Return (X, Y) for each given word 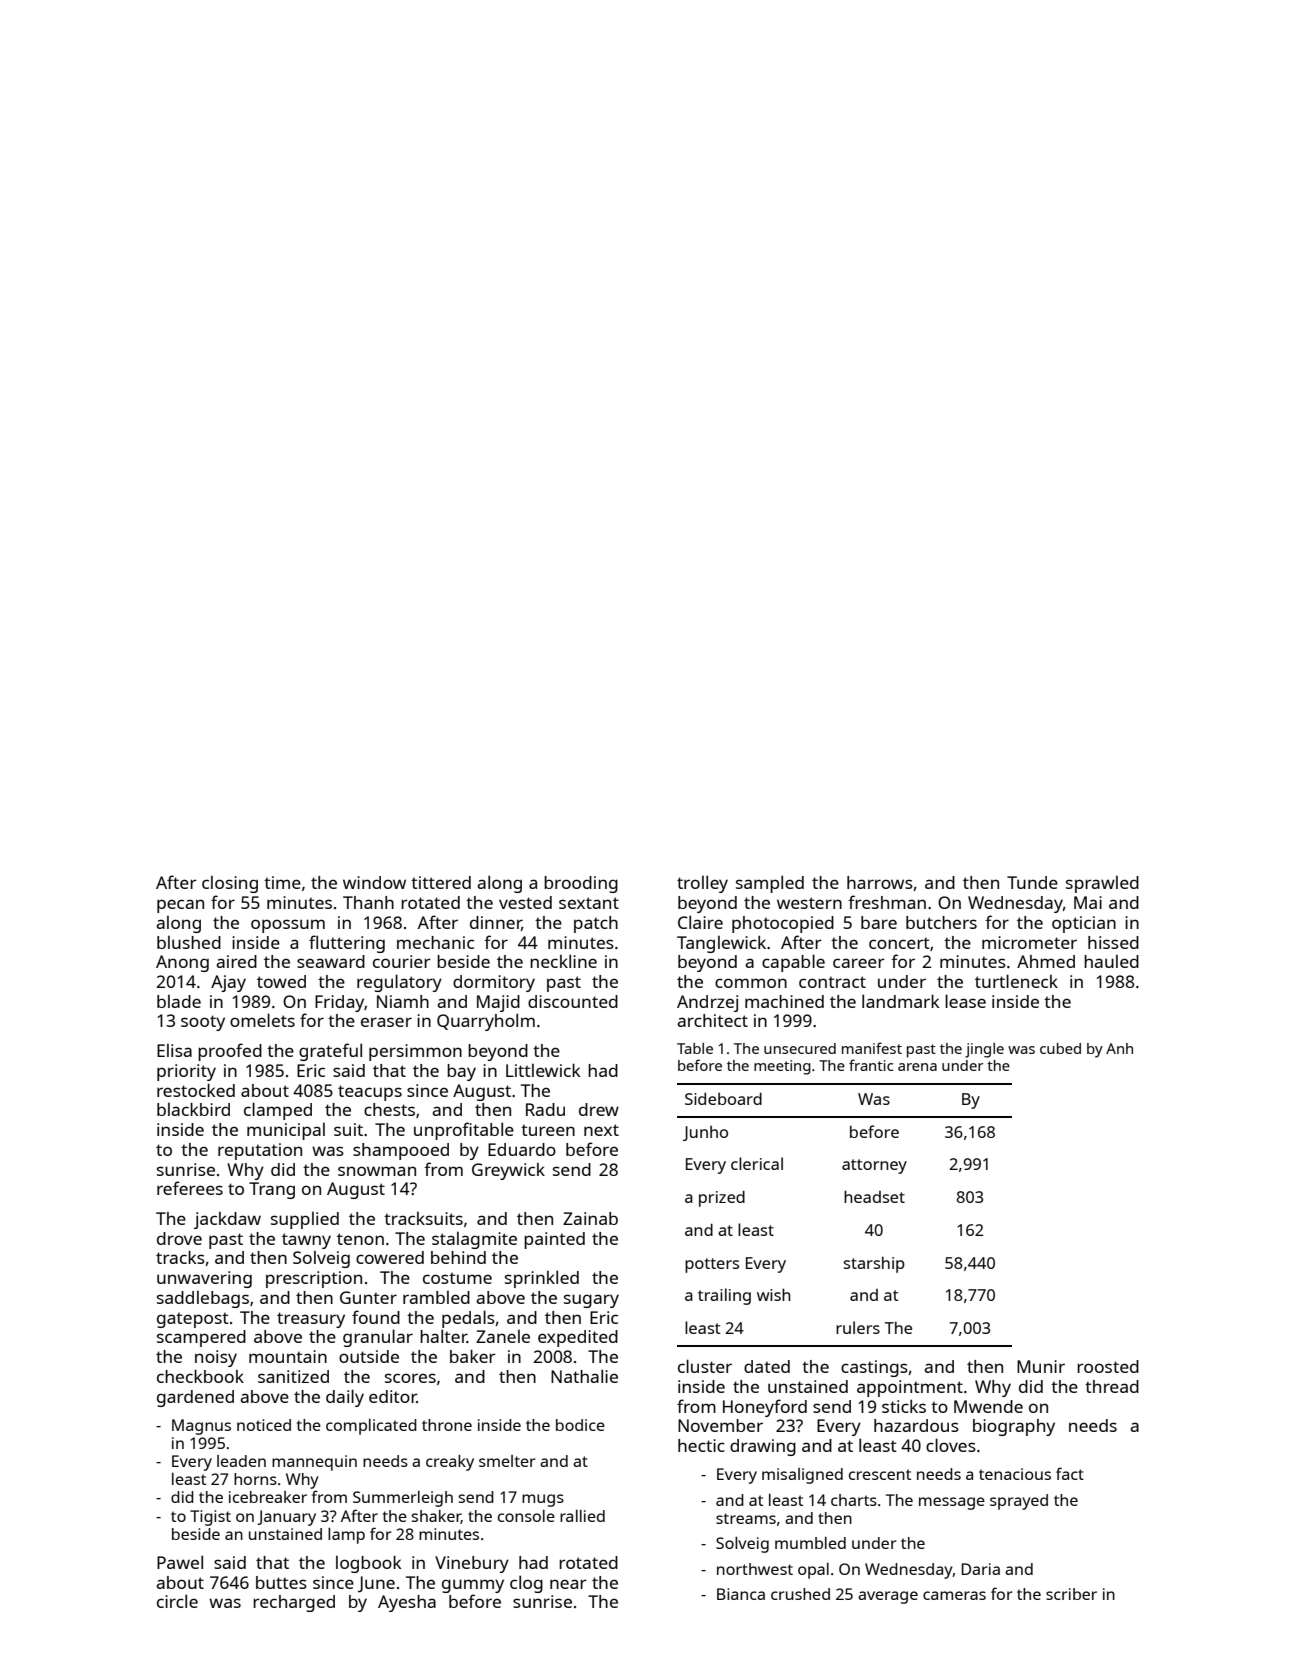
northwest (755, 1569)
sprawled (1102, 884)
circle (177, 1601)
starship (874, 1264)
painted (554, 1240)
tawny (306, 1241)
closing (230, 884)
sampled (770, 884)
